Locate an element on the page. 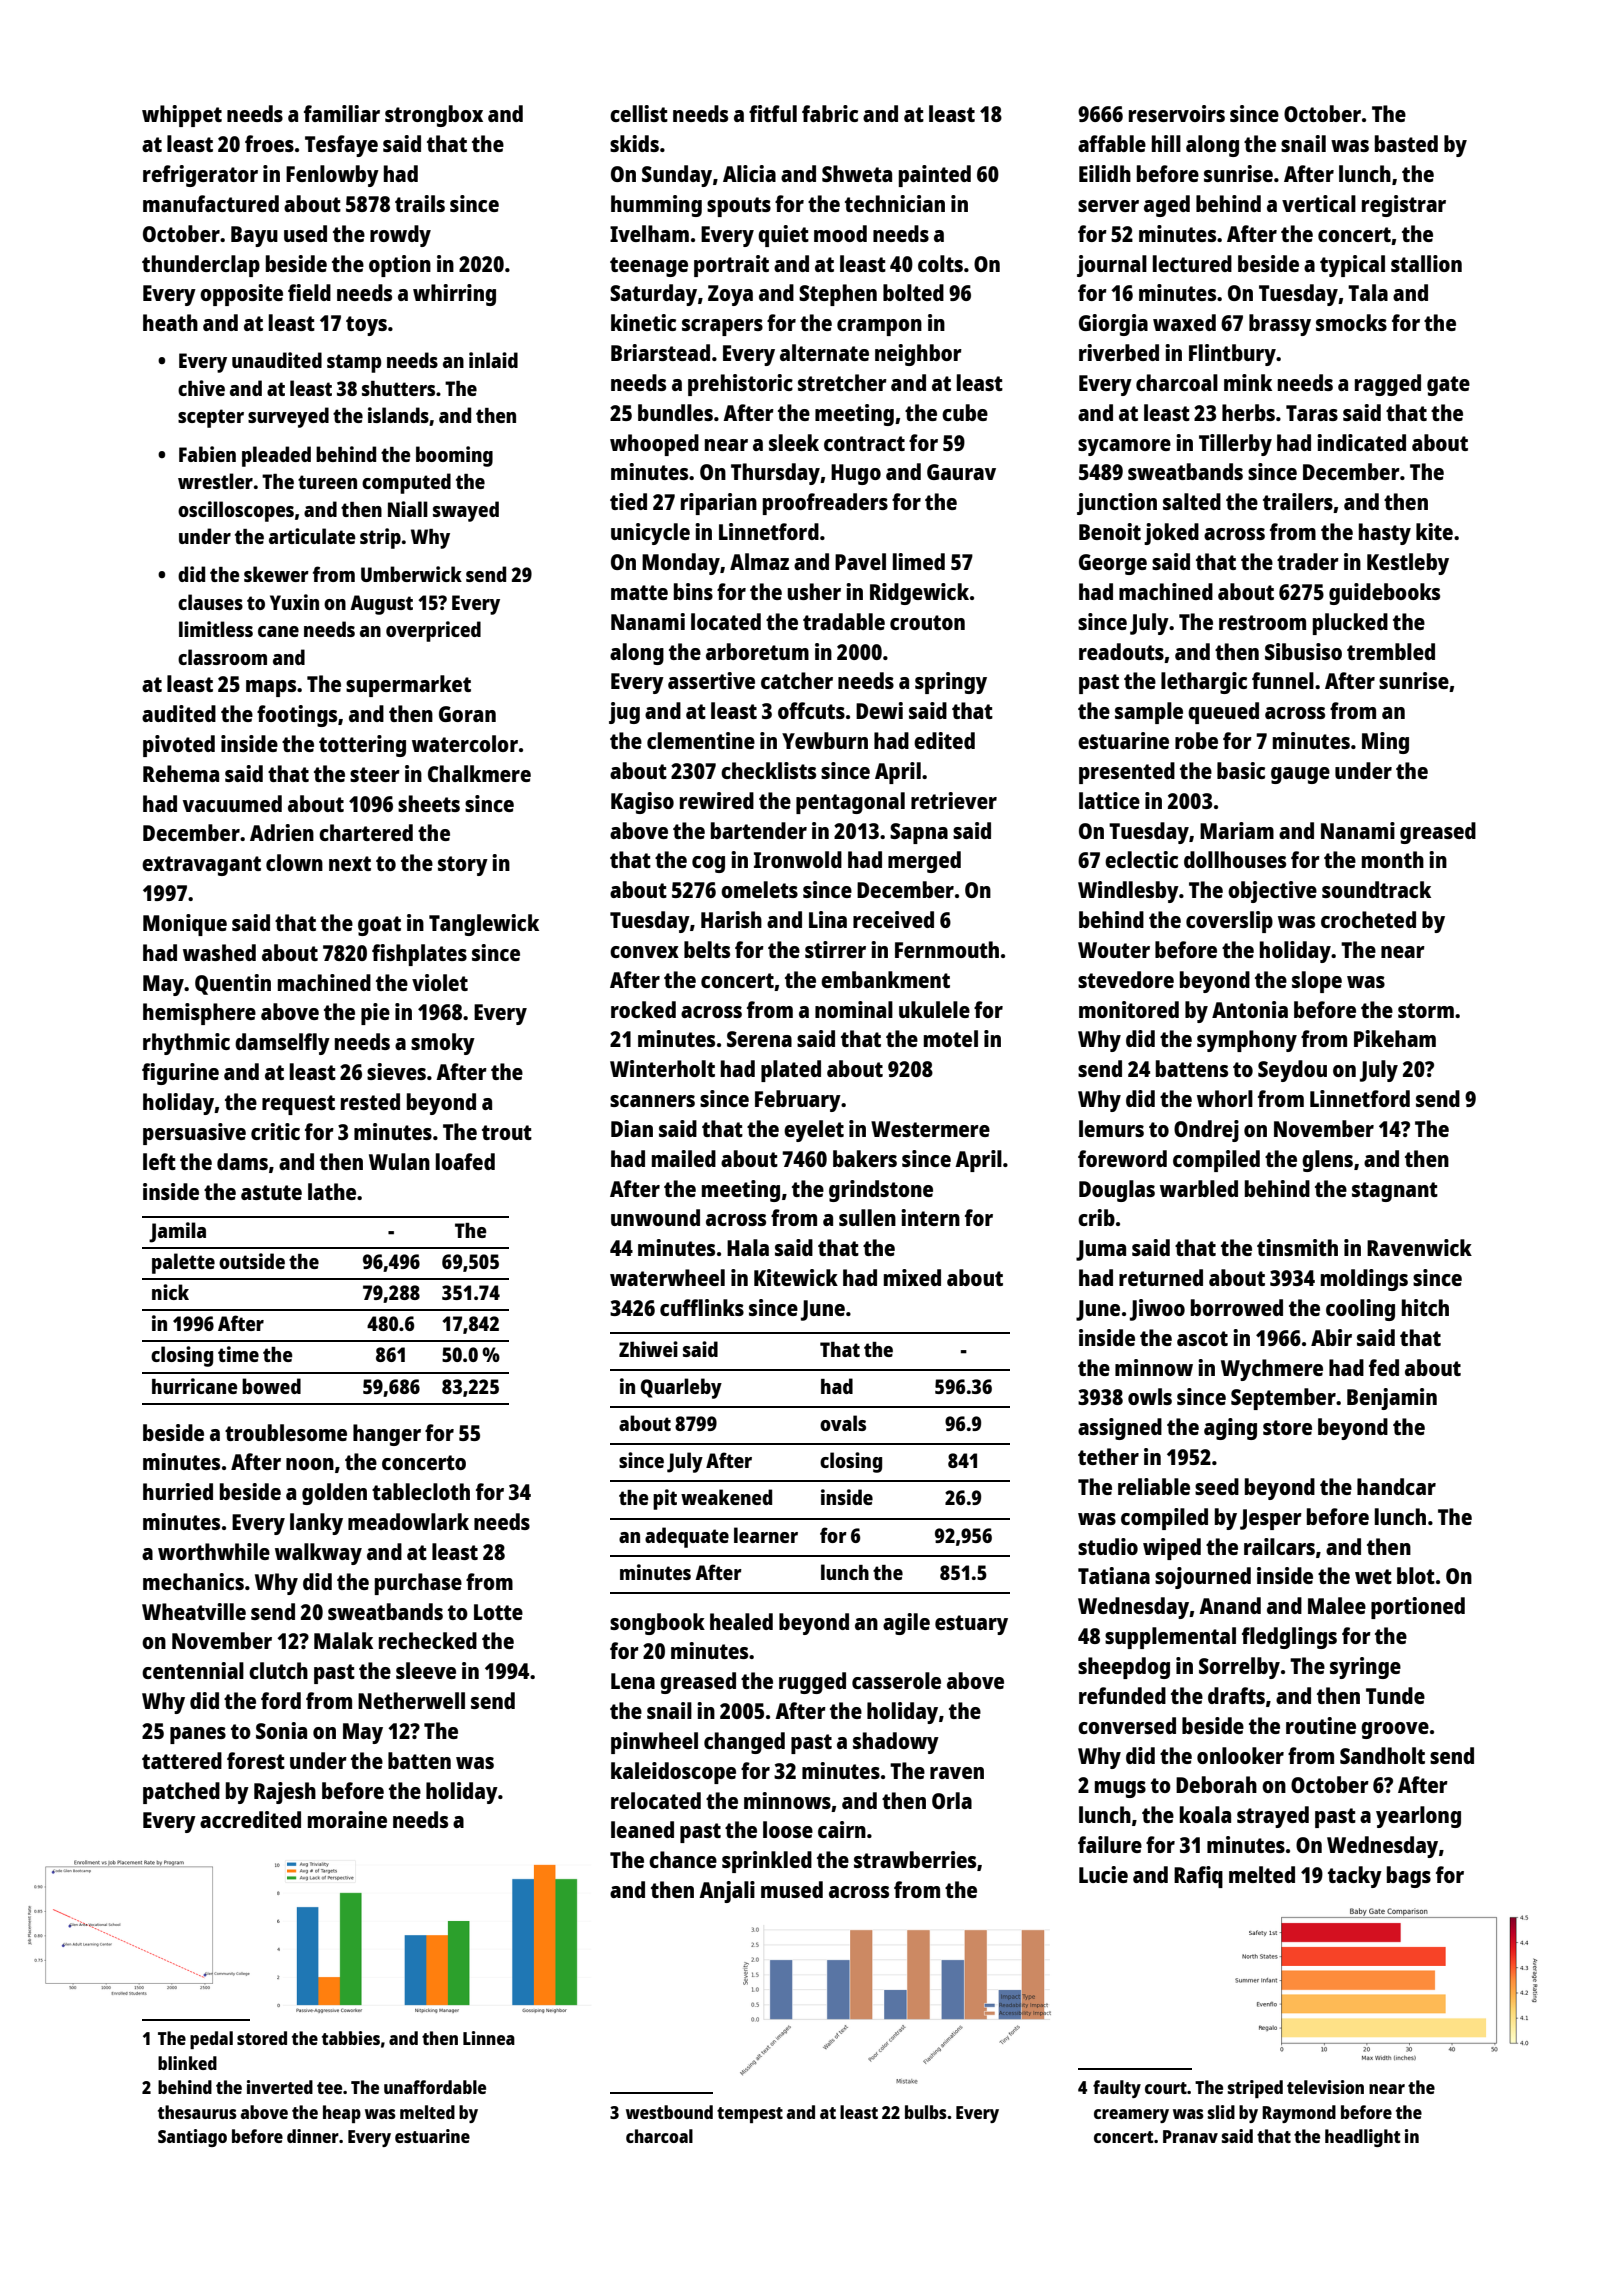 The image size is (1620, 2292). Fernmouth is located at coordinates (947, 949).
